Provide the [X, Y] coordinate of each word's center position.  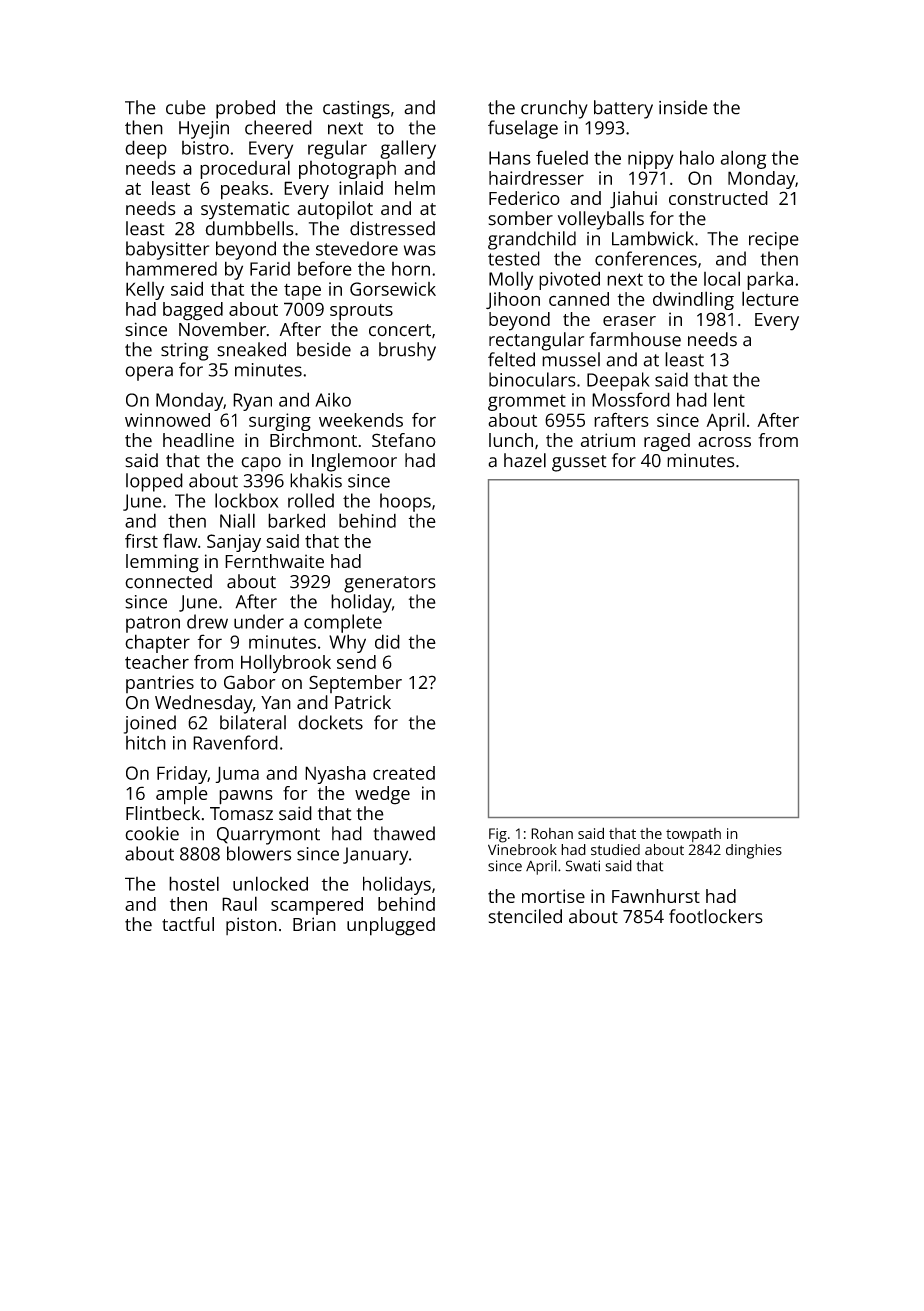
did [387, 641]
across [724, 442]
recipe [774, 241]
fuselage [523, 129]
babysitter [167, 250]
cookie [152, 833]
